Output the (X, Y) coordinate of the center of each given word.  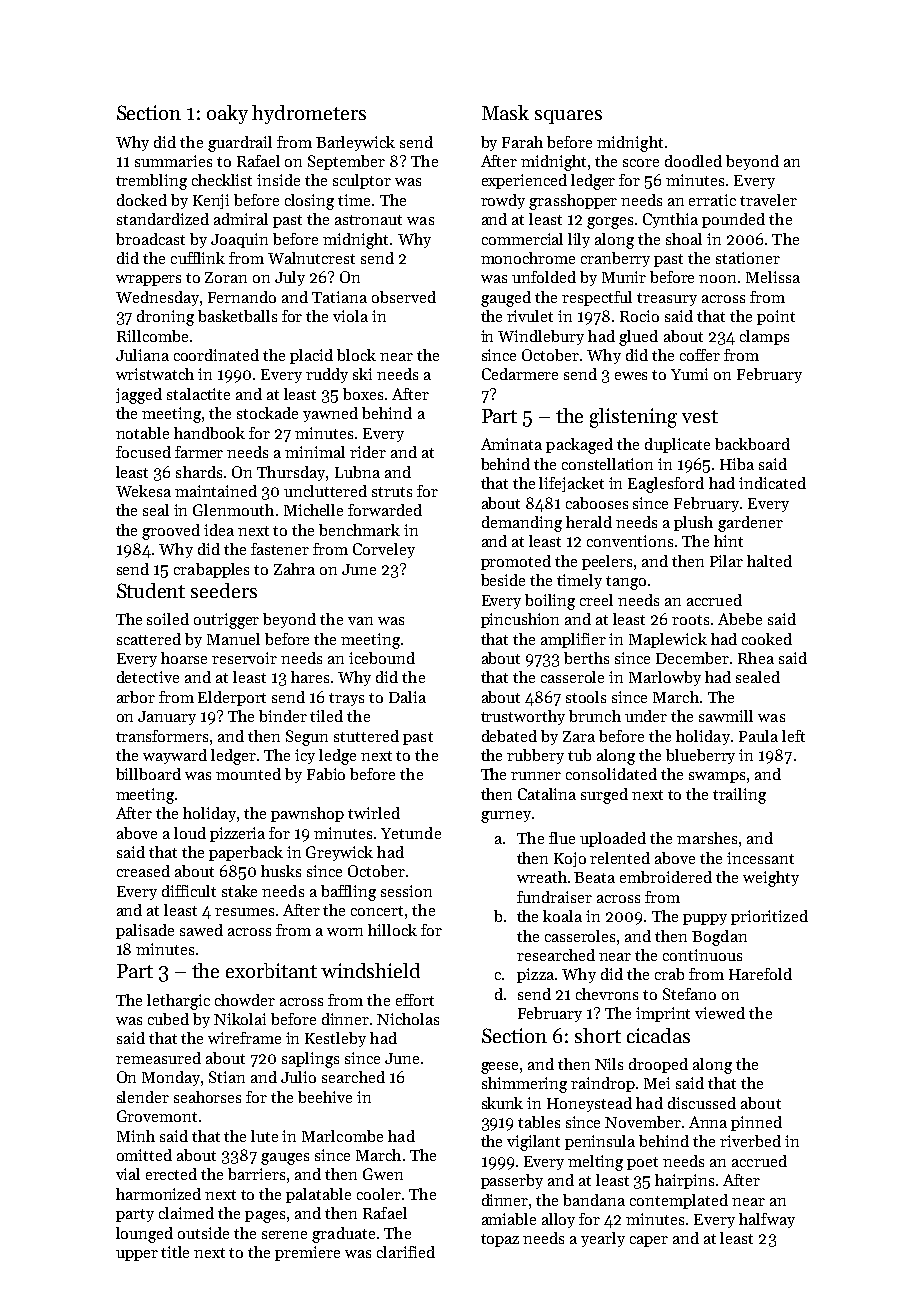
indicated (772, 483)
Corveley (384, 550)
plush (693, 523)
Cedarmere (520, 374)
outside (203, 1233)
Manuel (233, 639)
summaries (173, 161)
